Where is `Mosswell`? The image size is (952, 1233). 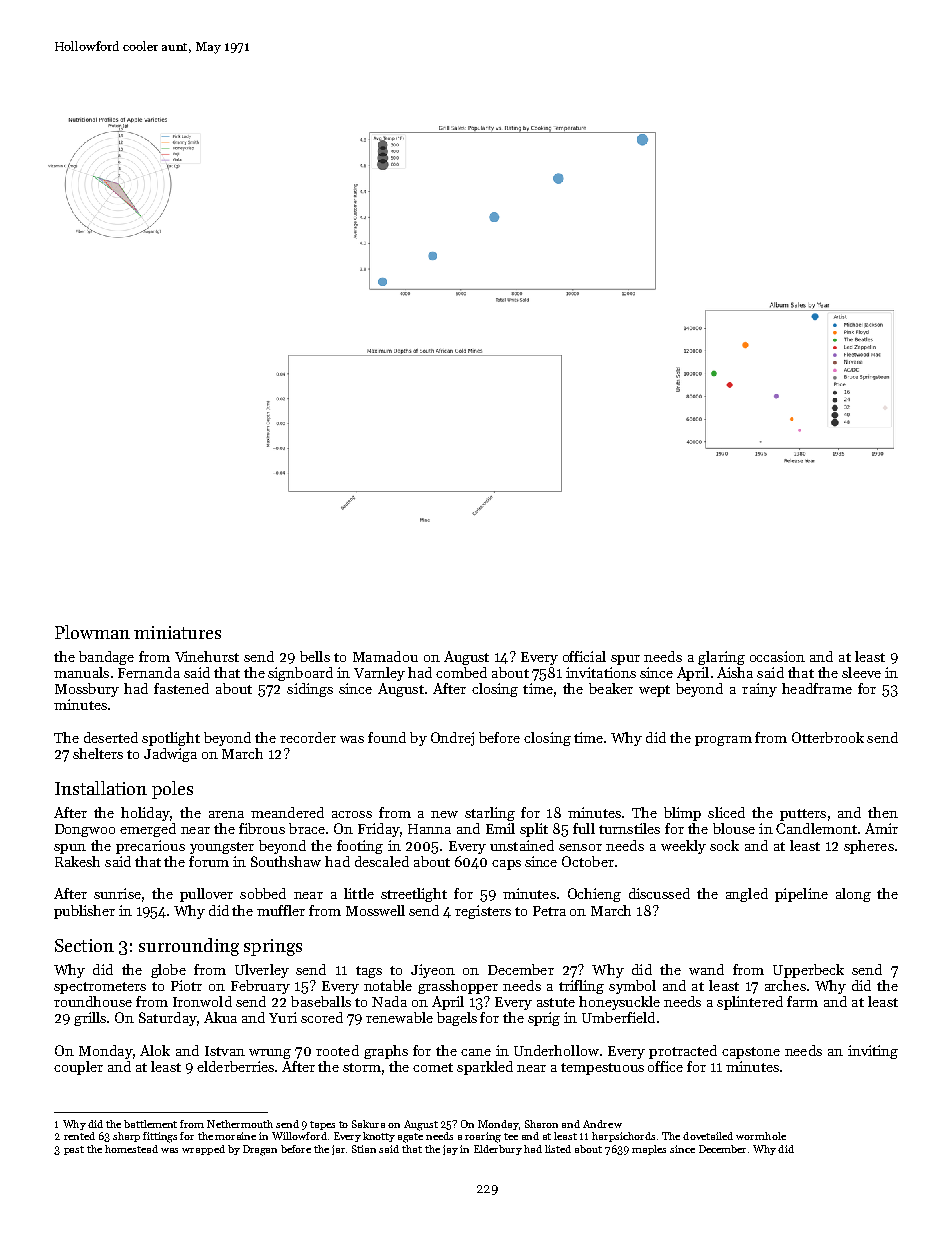 Mosswell is located at coordinates (375, 910).
